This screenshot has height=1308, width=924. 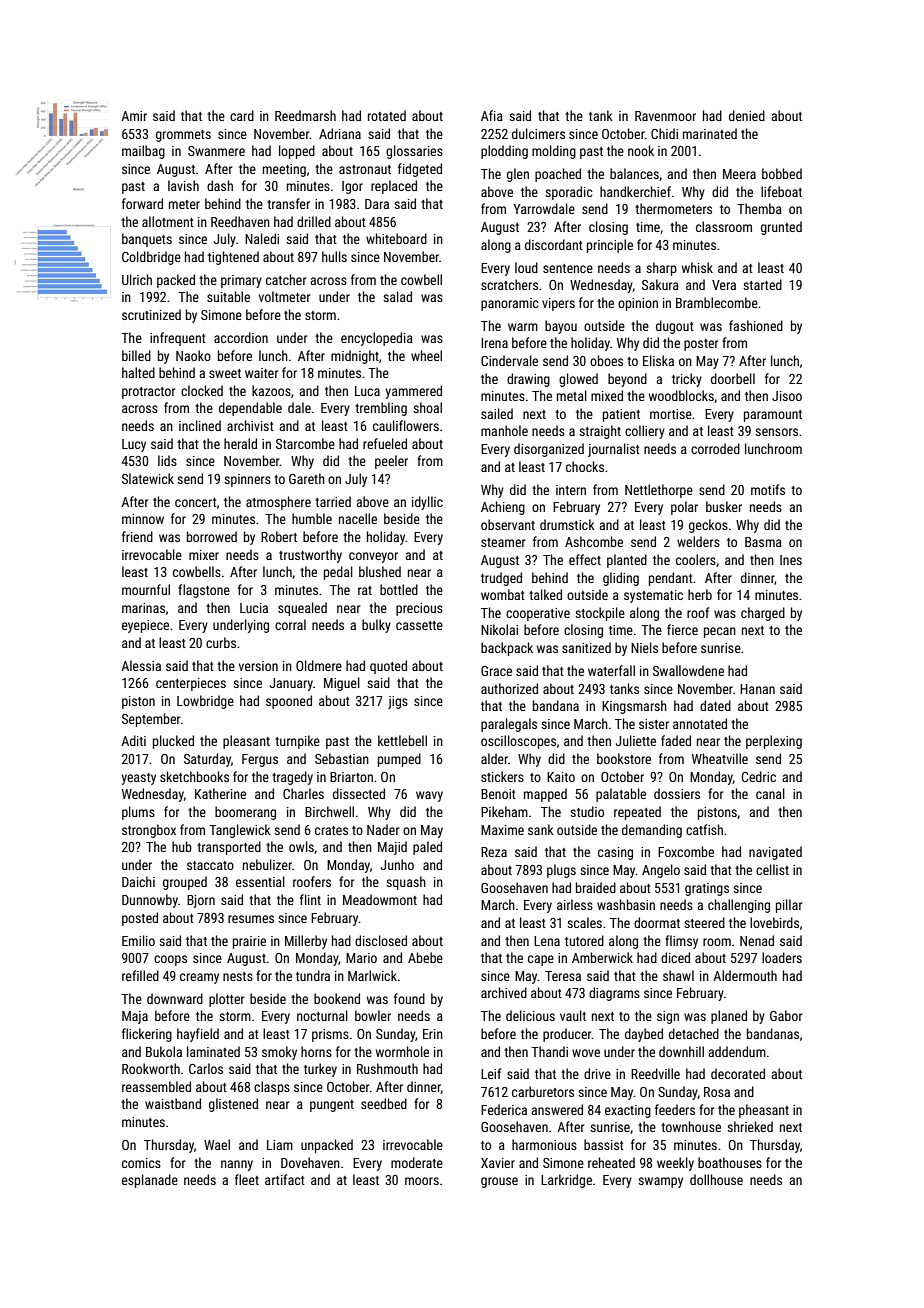 I want to click on card, so click(x=242, y=115).
